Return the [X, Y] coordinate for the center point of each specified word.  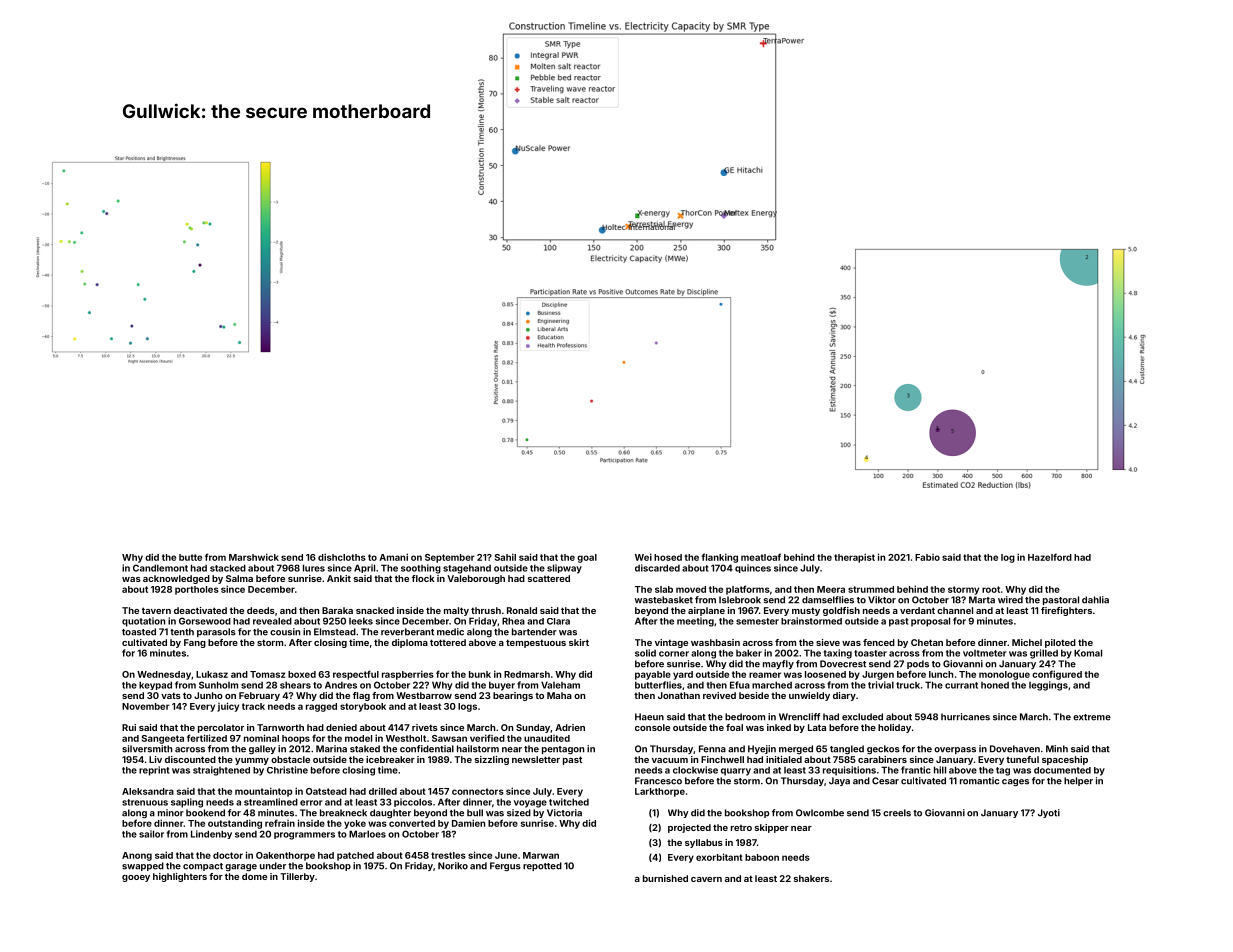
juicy [228, 707]
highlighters [180, 877]
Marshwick [254, 557]
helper [1078, 781]
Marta [982, 600]
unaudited [547, 738]
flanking [719, 558]
